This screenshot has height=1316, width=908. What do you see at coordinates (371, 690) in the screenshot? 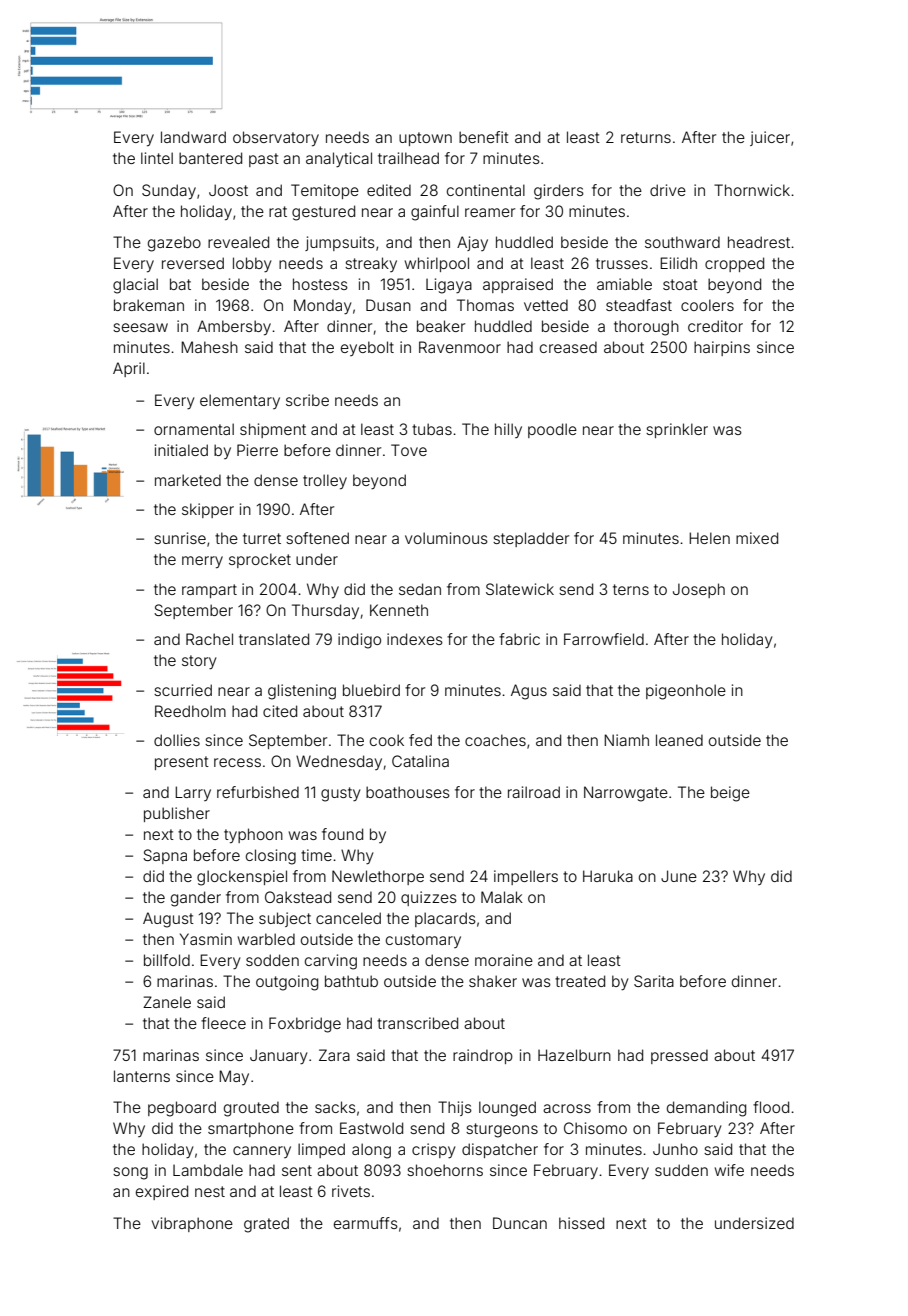
I see `bluebird` at bounding box center [371, 690].
